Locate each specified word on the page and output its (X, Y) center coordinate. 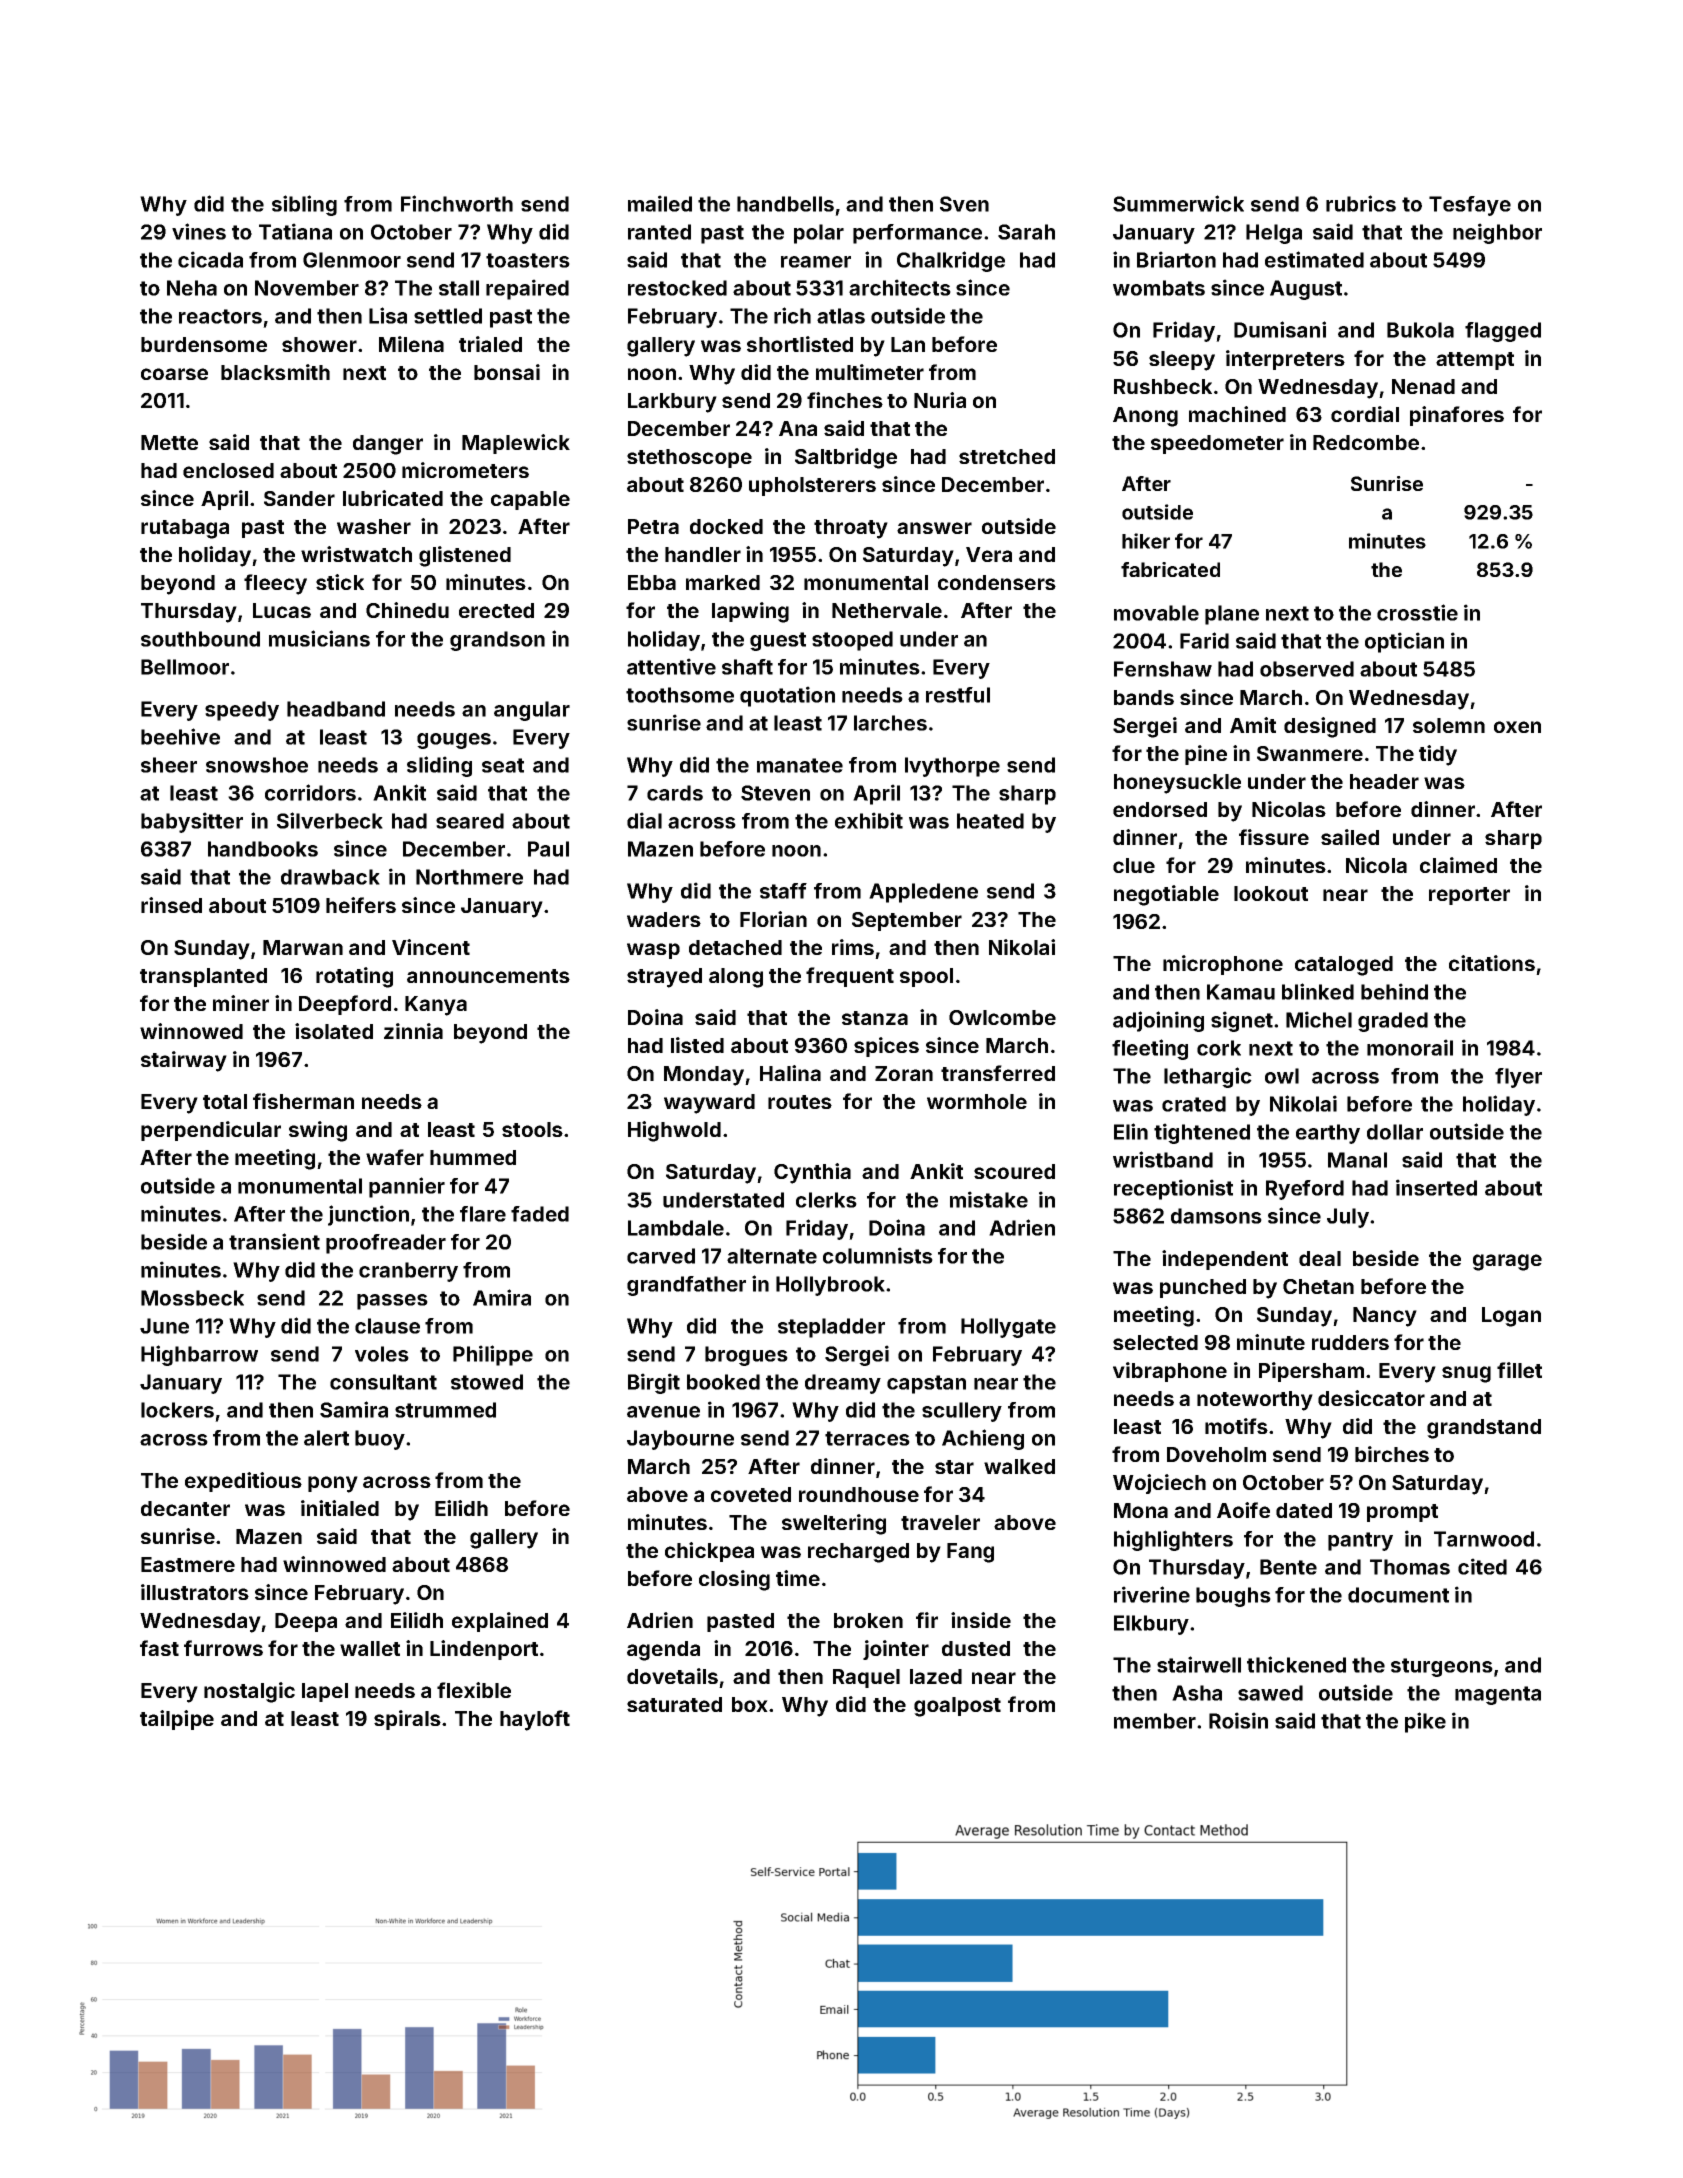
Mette (169, 442)
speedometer (1217, 444)
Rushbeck (1163, 386)
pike (1425, 1722)
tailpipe (177, 1720)
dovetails (672, 1676)
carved (661, 1256)
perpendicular (211, 1131)
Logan (1511, 1317)
